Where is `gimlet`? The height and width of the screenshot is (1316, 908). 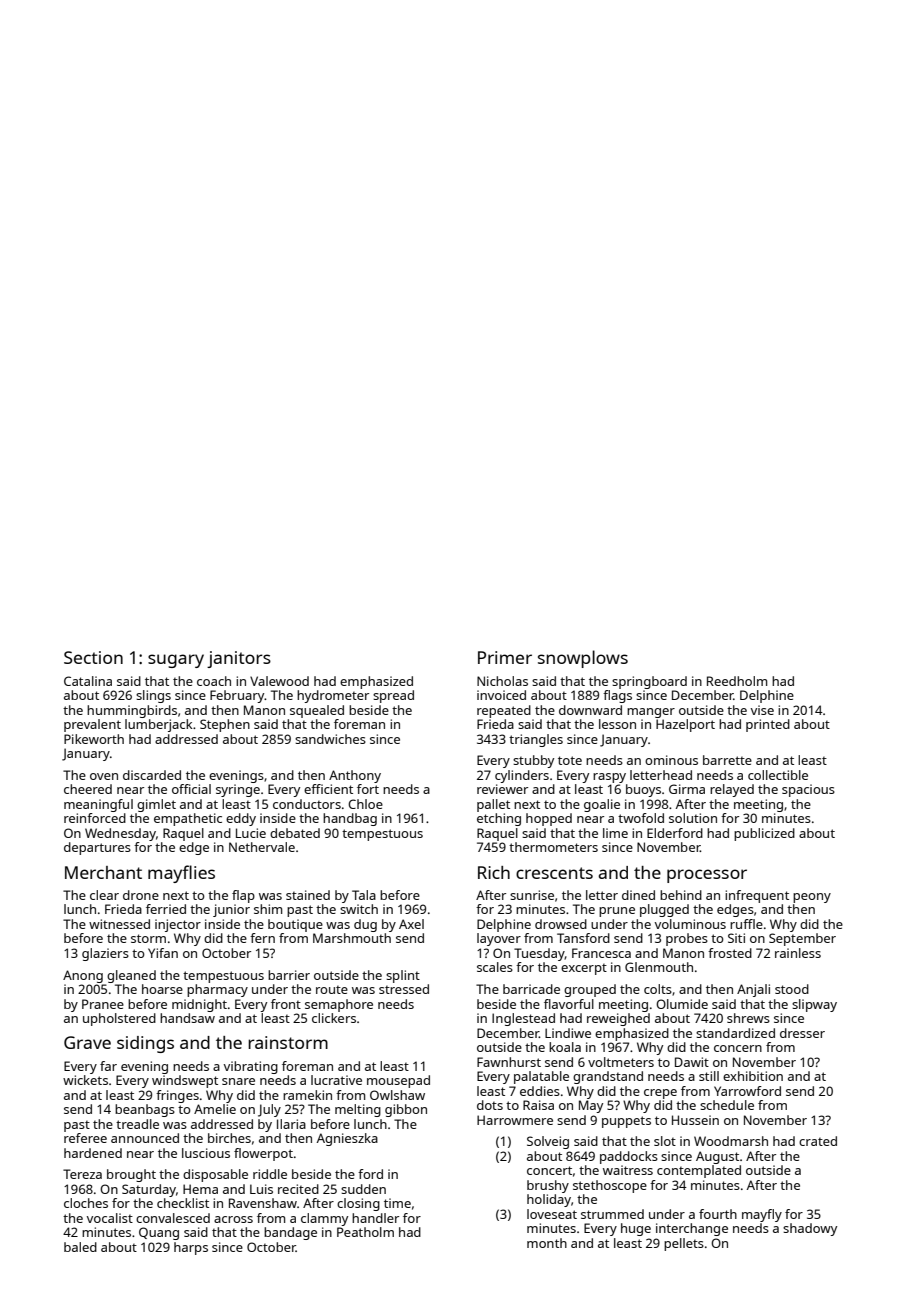 gimlet is located at coordinates (156, 805).
